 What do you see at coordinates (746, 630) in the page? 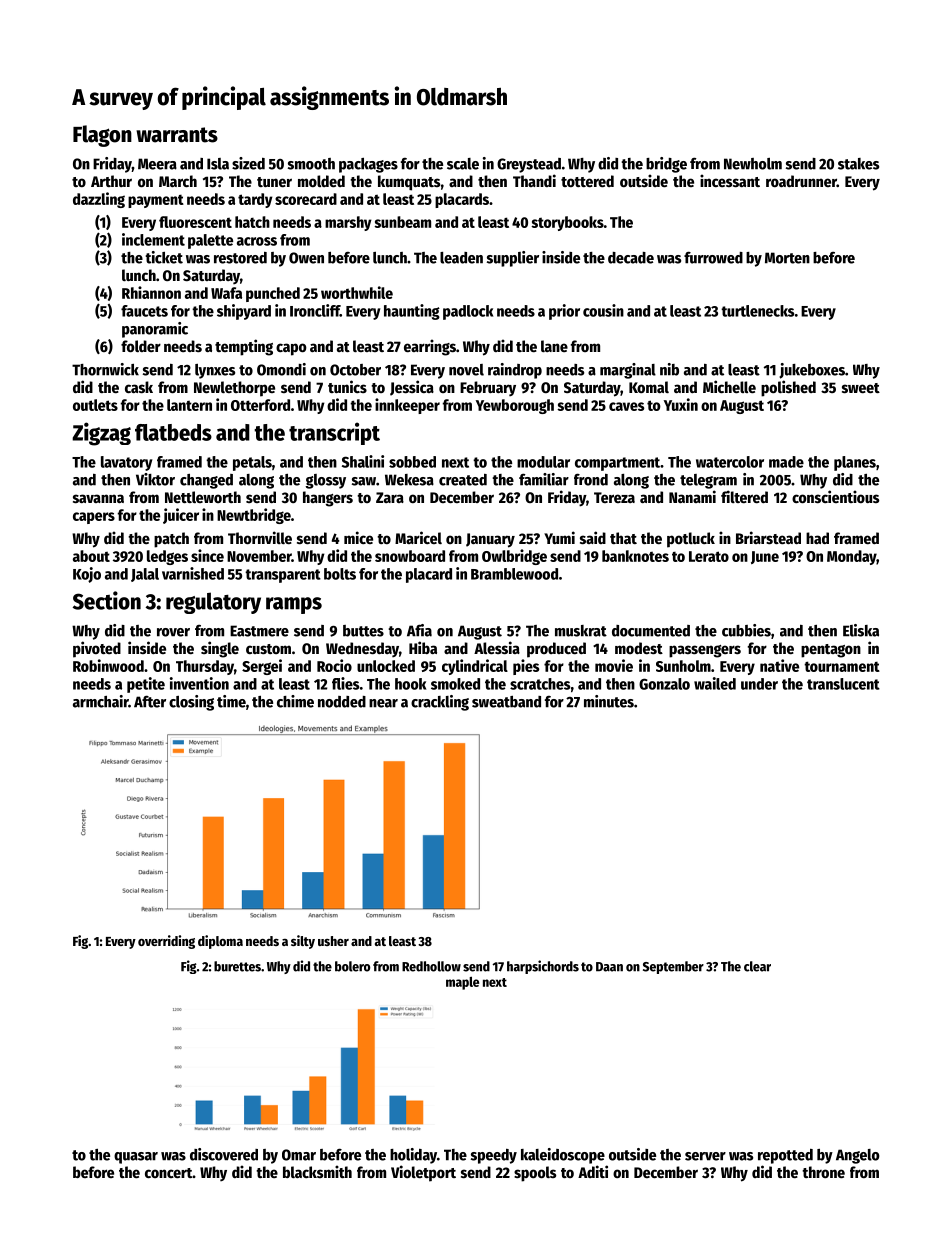
I see `cubbies` at bounding box center [746, 630].
